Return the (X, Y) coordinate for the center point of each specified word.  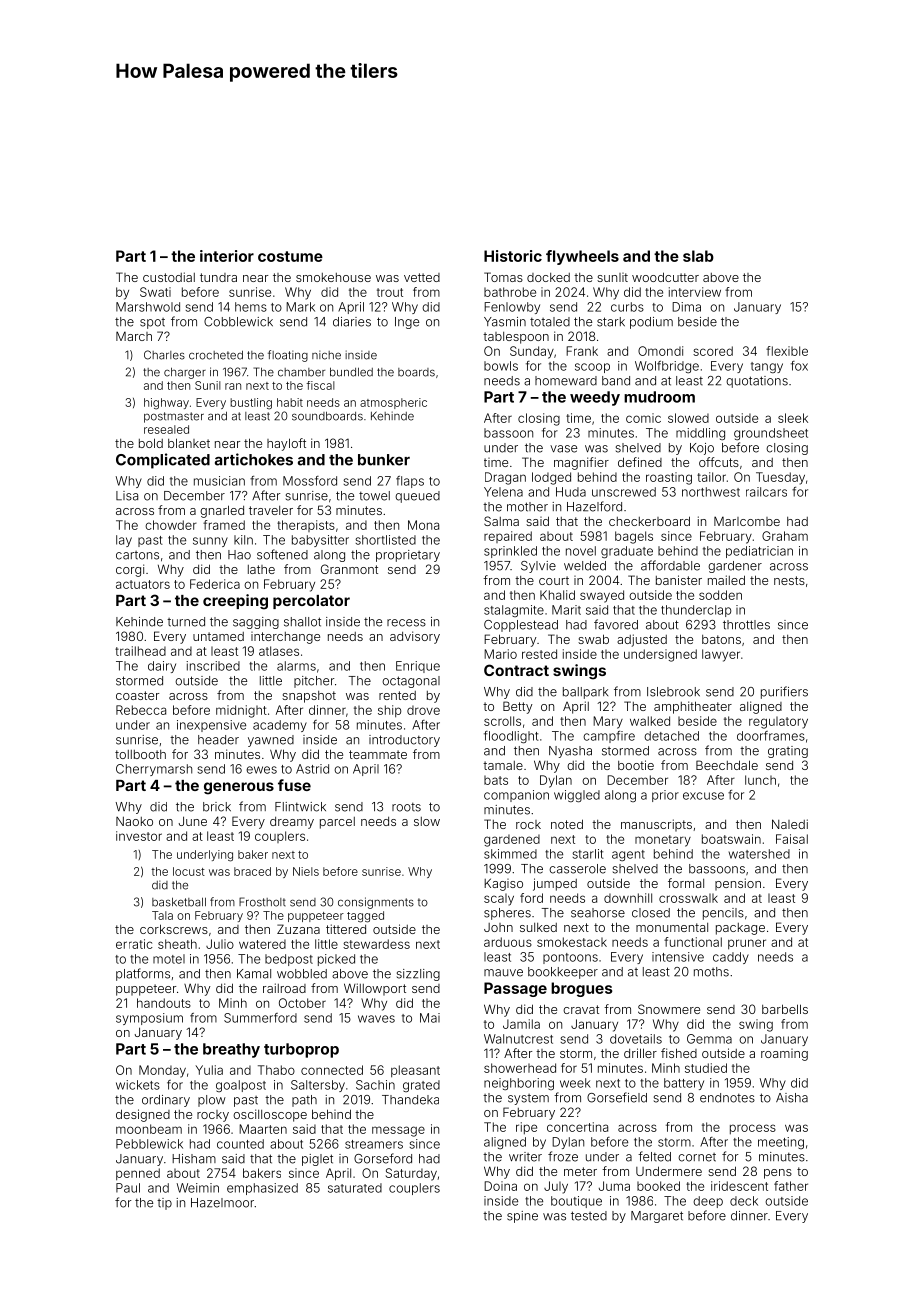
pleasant (415, 1071)
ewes (261, 770)
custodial (169, 277)
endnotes (727, 1098)
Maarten (263, 1129)
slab (698, 256)
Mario (500, 654)
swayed (602, 596)
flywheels (582, 257)
